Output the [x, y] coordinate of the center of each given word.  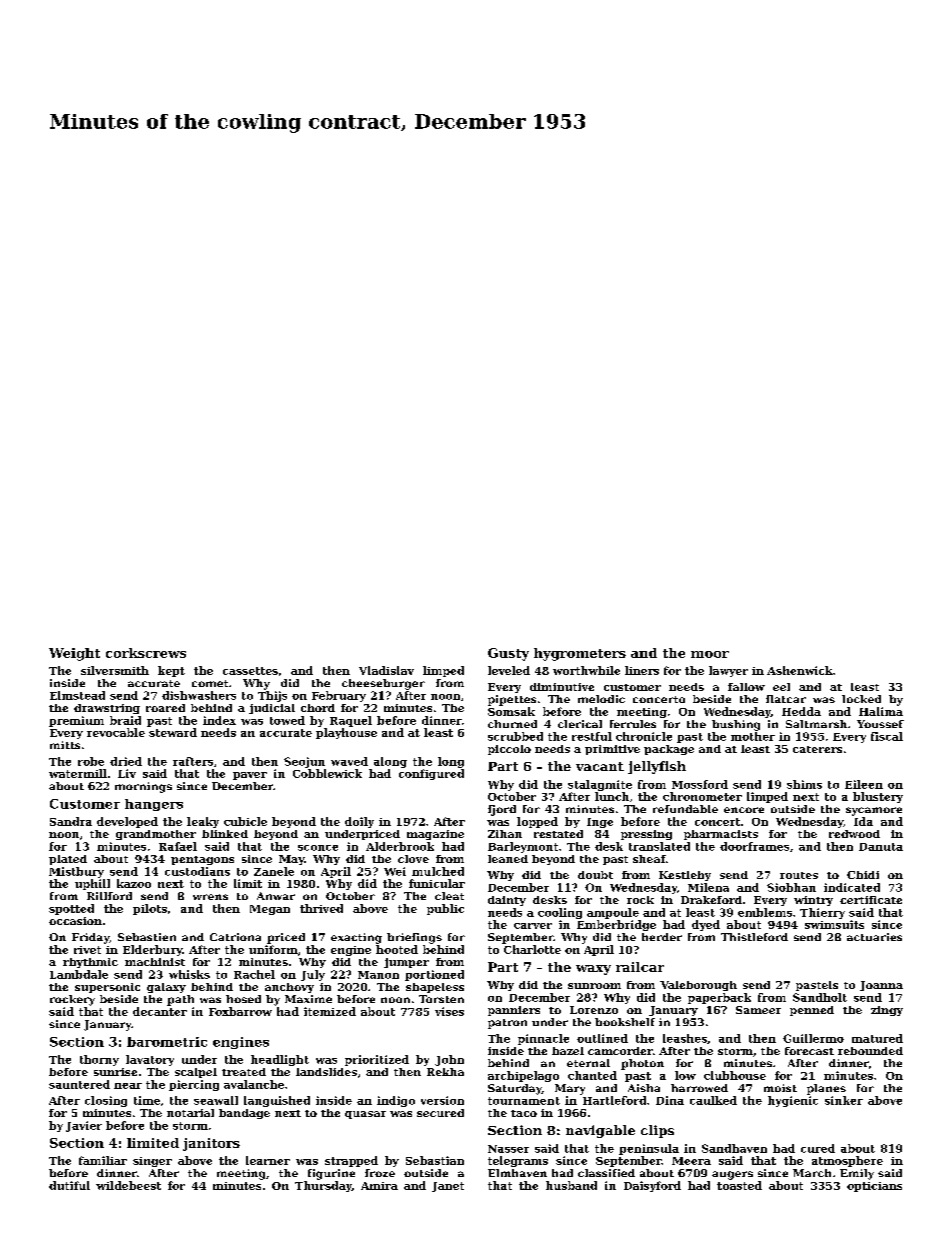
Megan [270, 910]
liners [642, 670]
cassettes [250, 671]
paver [250, 776]
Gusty [508, 654]
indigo [396, 1101]
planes [826, 1089]
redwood [854, 834]
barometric [167, 1042]
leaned [508, 859]
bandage [244, 1114]
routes [799, 875]
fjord [502, 810]
